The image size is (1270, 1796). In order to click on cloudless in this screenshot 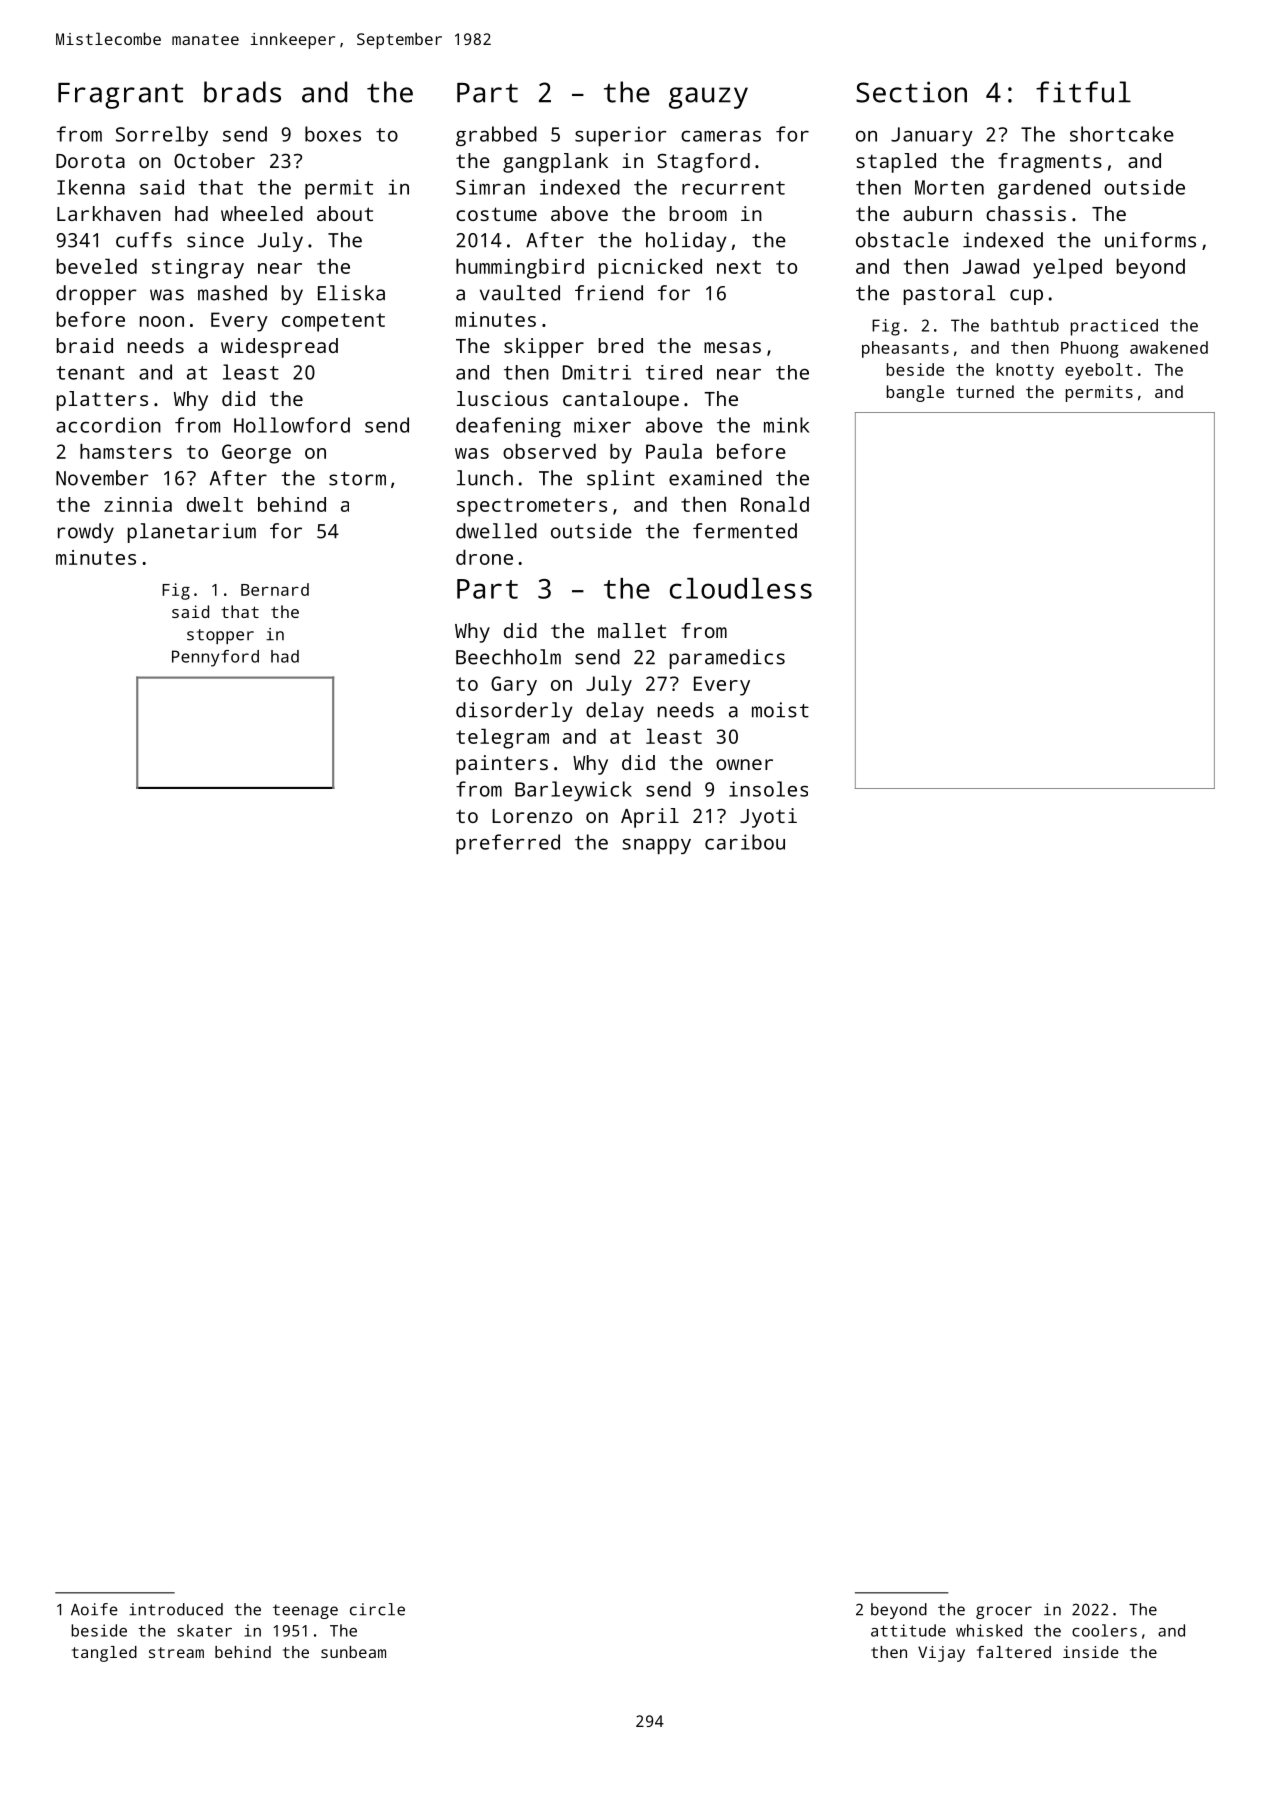, I will do `click(741, 588)`.
